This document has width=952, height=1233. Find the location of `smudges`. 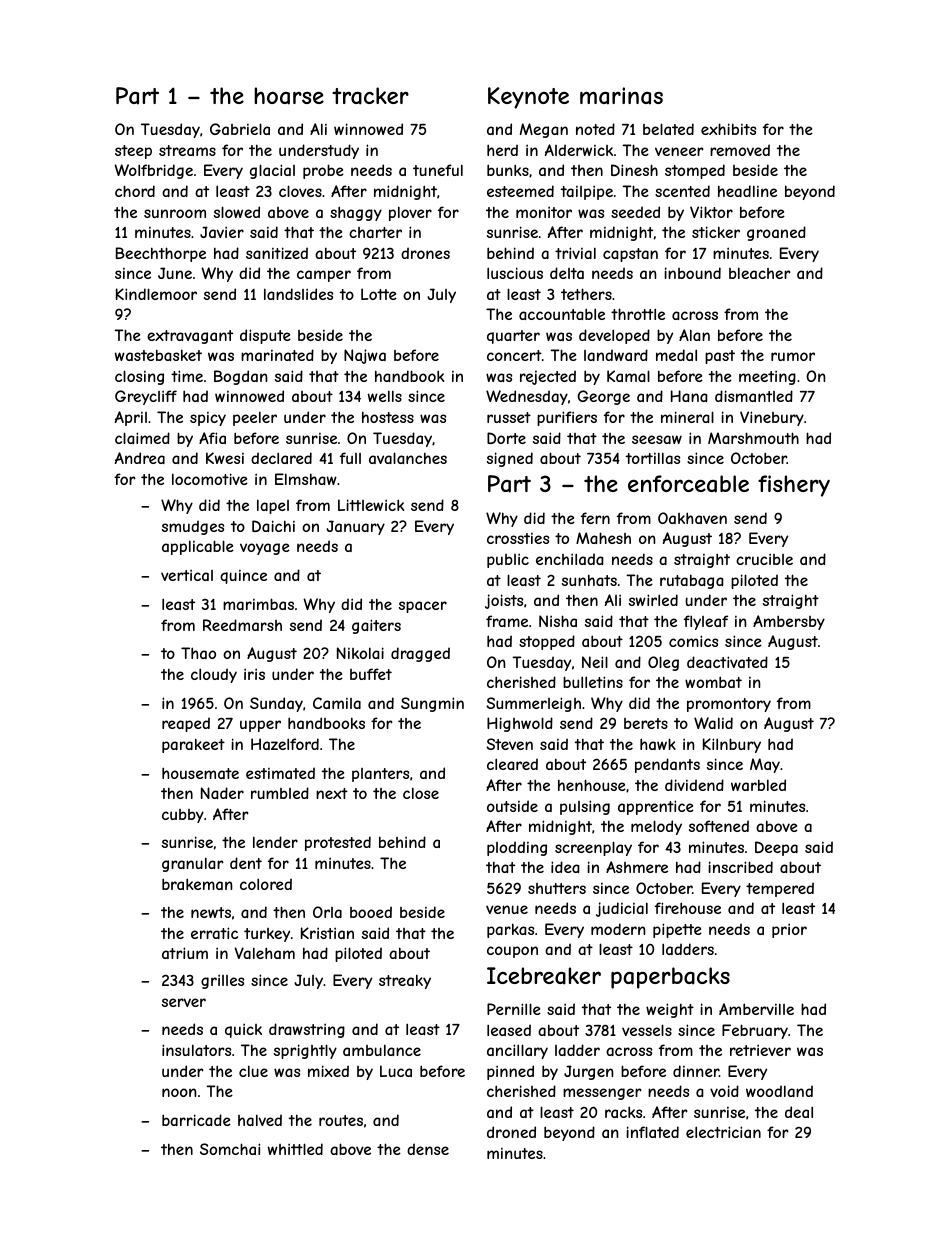

smudges is located at coordinates (193, 527).
